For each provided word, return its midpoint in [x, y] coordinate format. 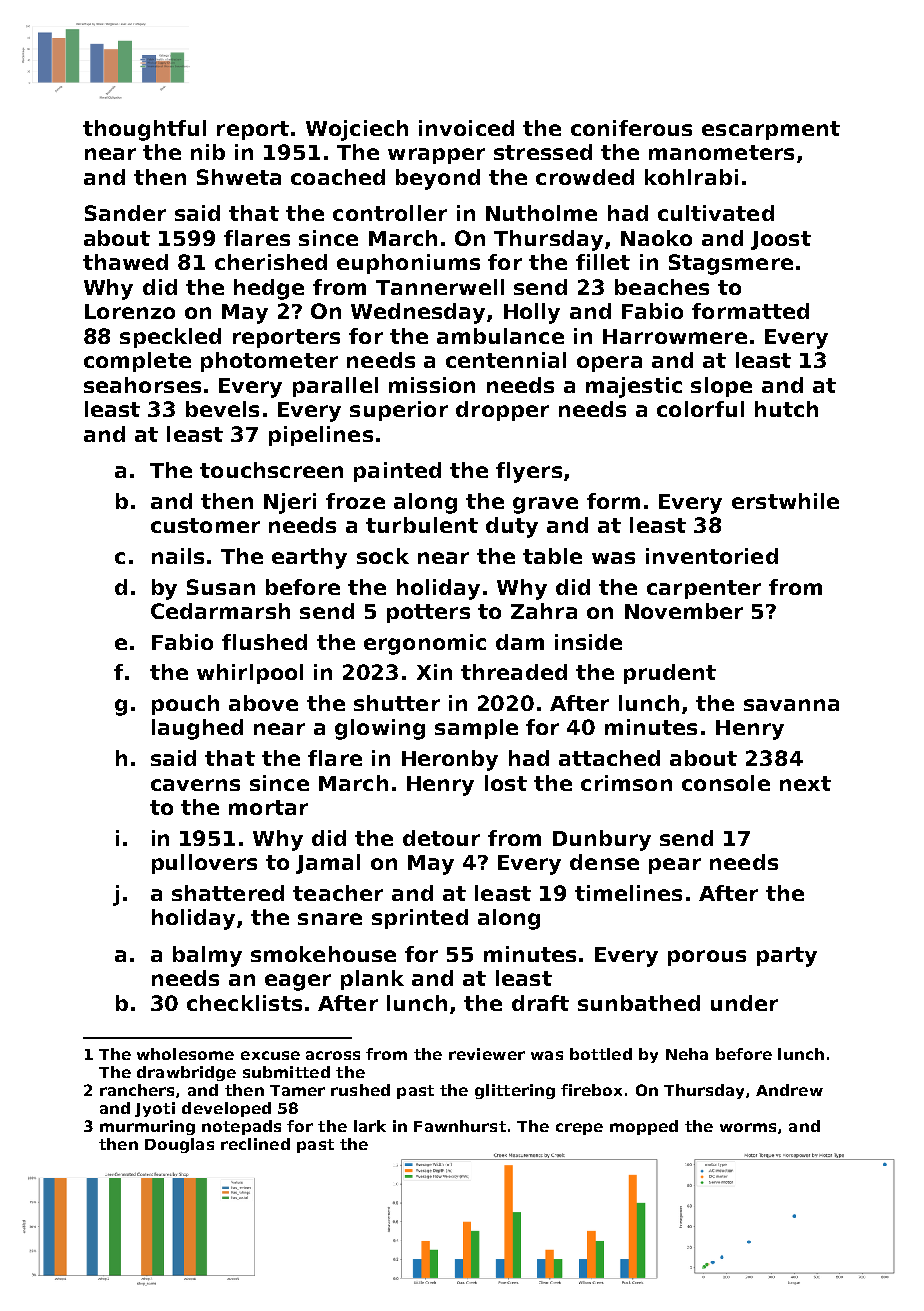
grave [545, 505]
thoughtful [144, 130]
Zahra [544, 611]
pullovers [204, 864]
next [805, 783]
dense [604, 862]
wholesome [185, 1054]
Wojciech [357, 130]
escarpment [771, 130]
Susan [221, 587]
